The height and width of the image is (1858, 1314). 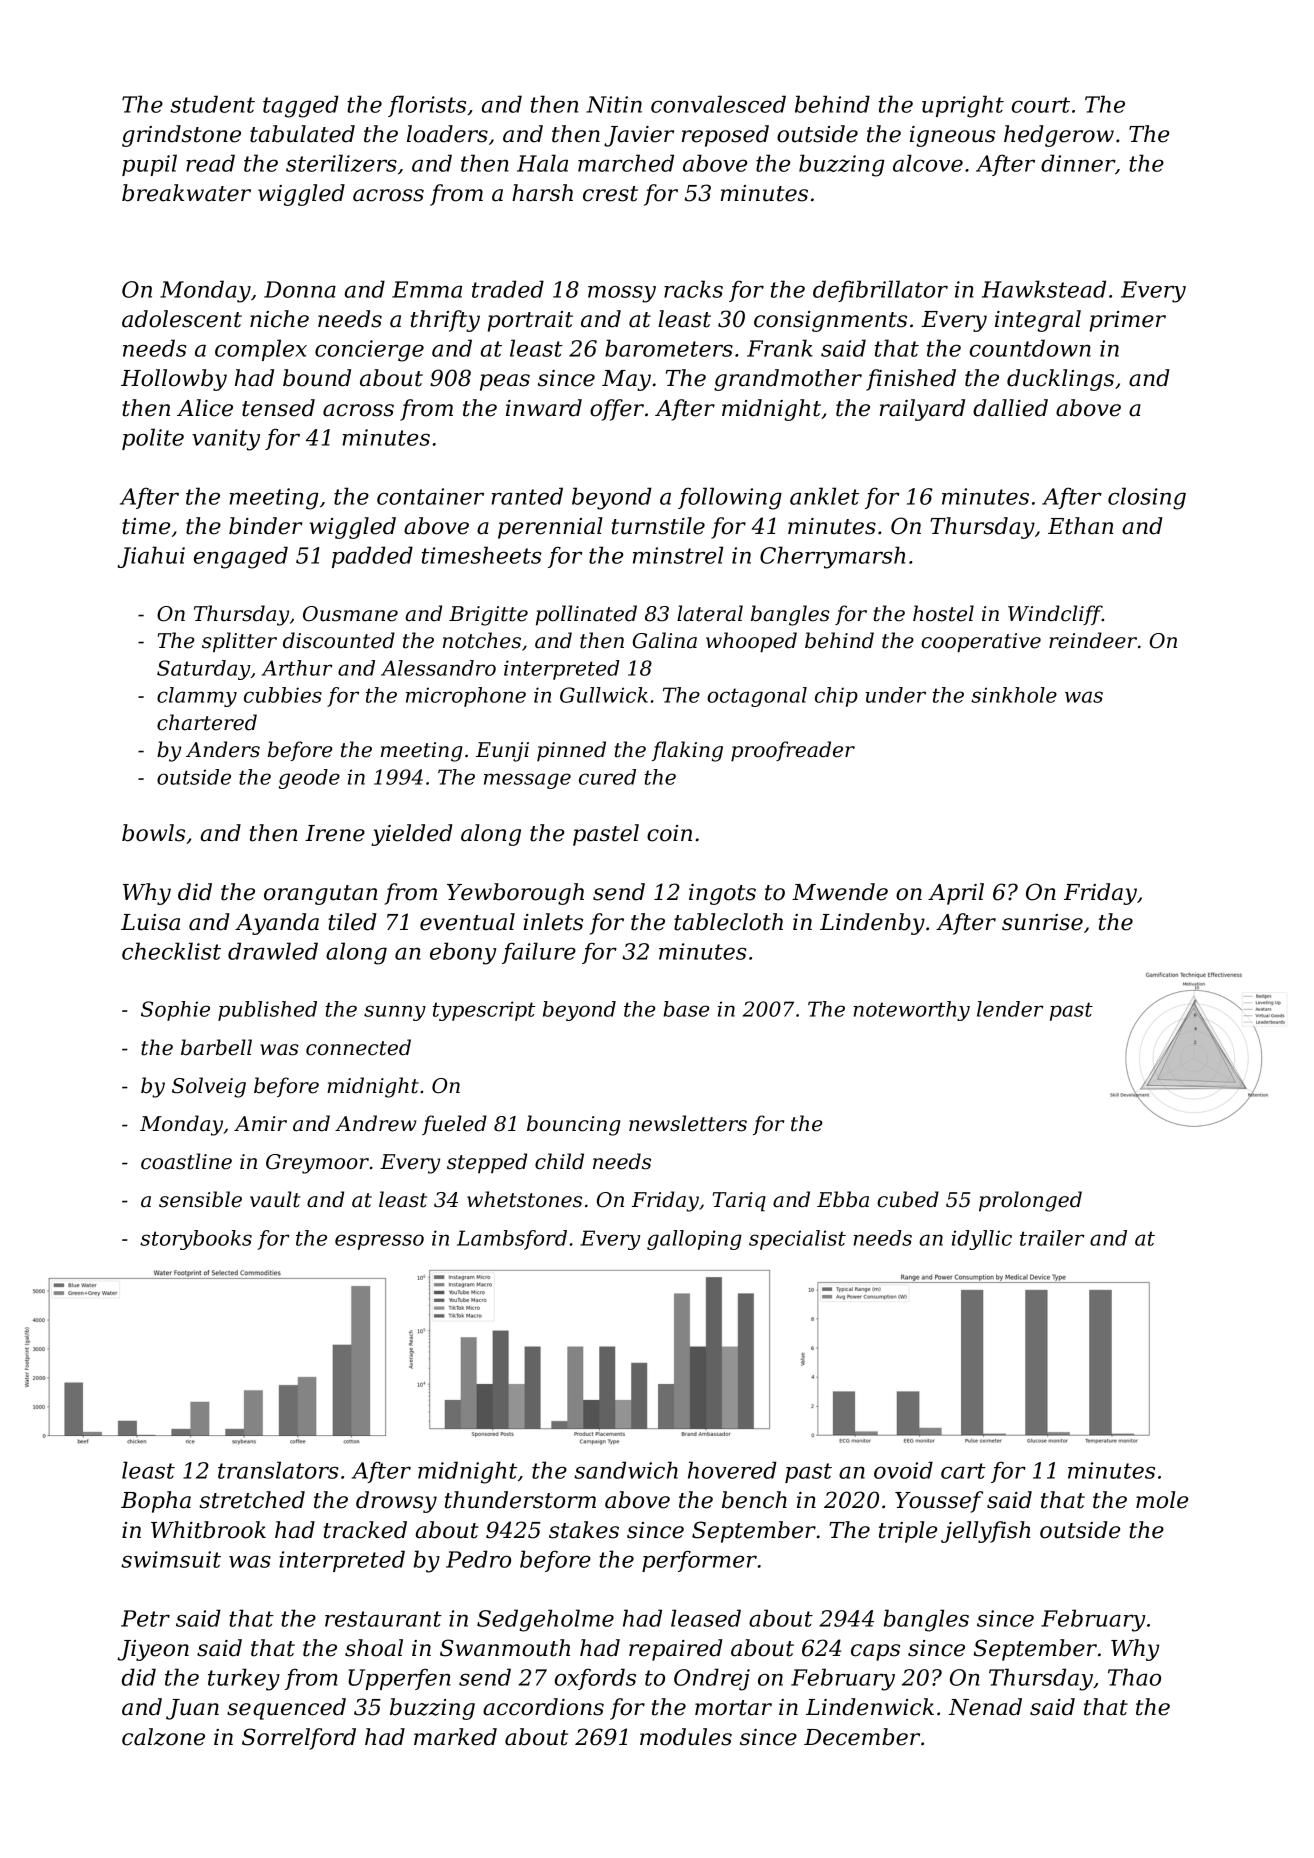 I want to click on defibrillator, so click(x=880, y=291).
